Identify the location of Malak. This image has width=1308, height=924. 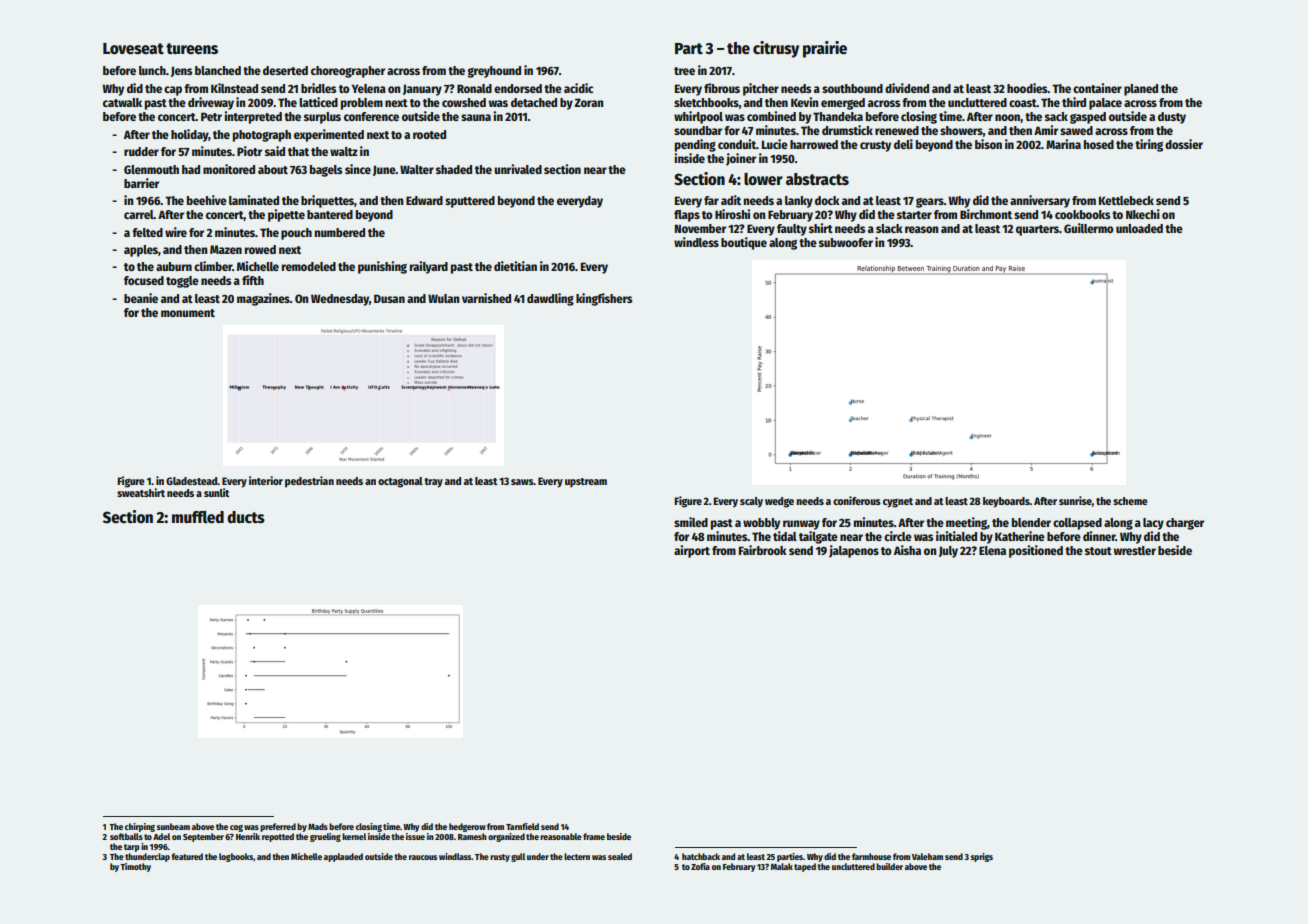
(782, 866).
